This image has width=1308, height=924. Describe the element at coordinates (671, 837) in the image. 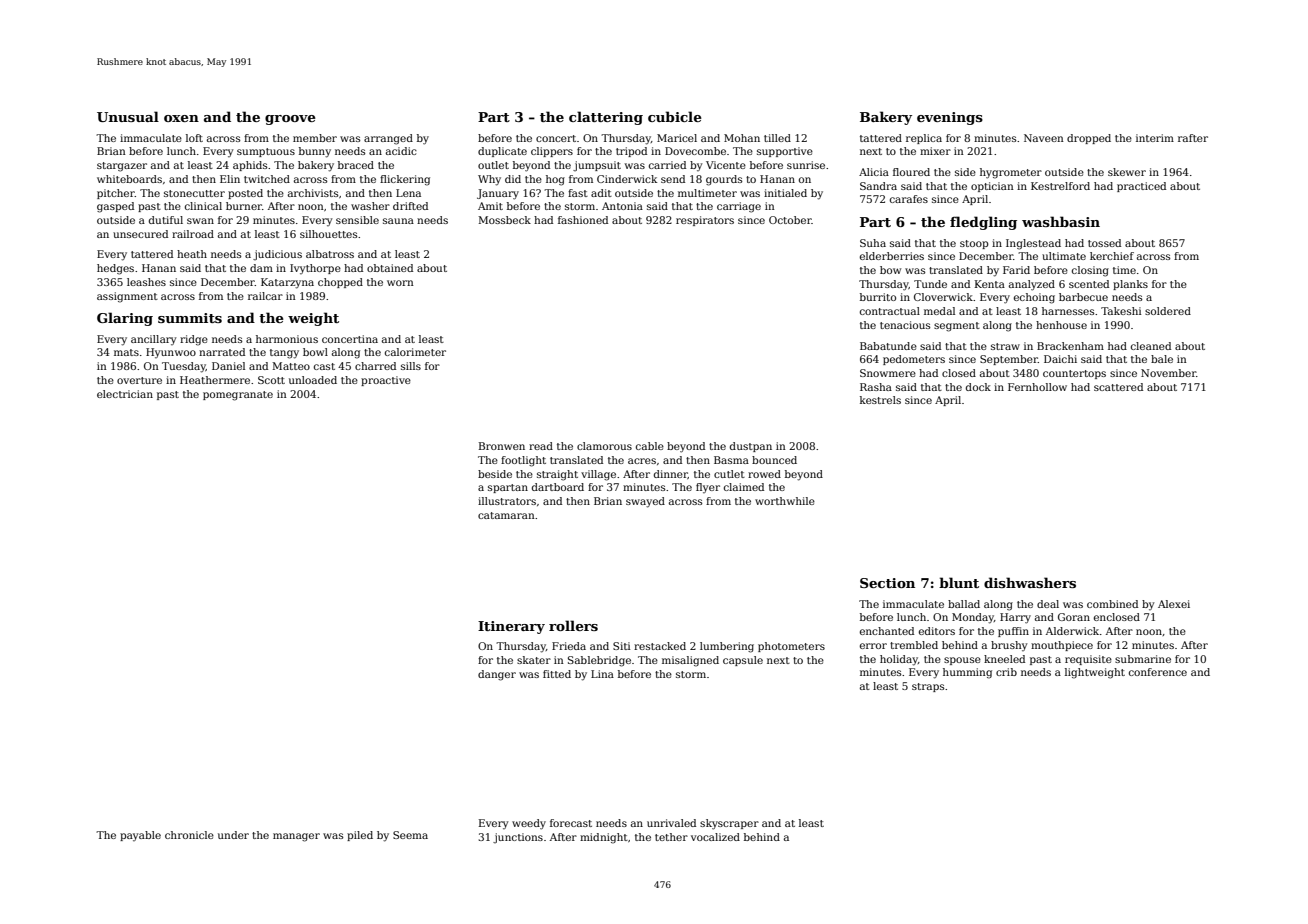

I see `tether` at that location.
